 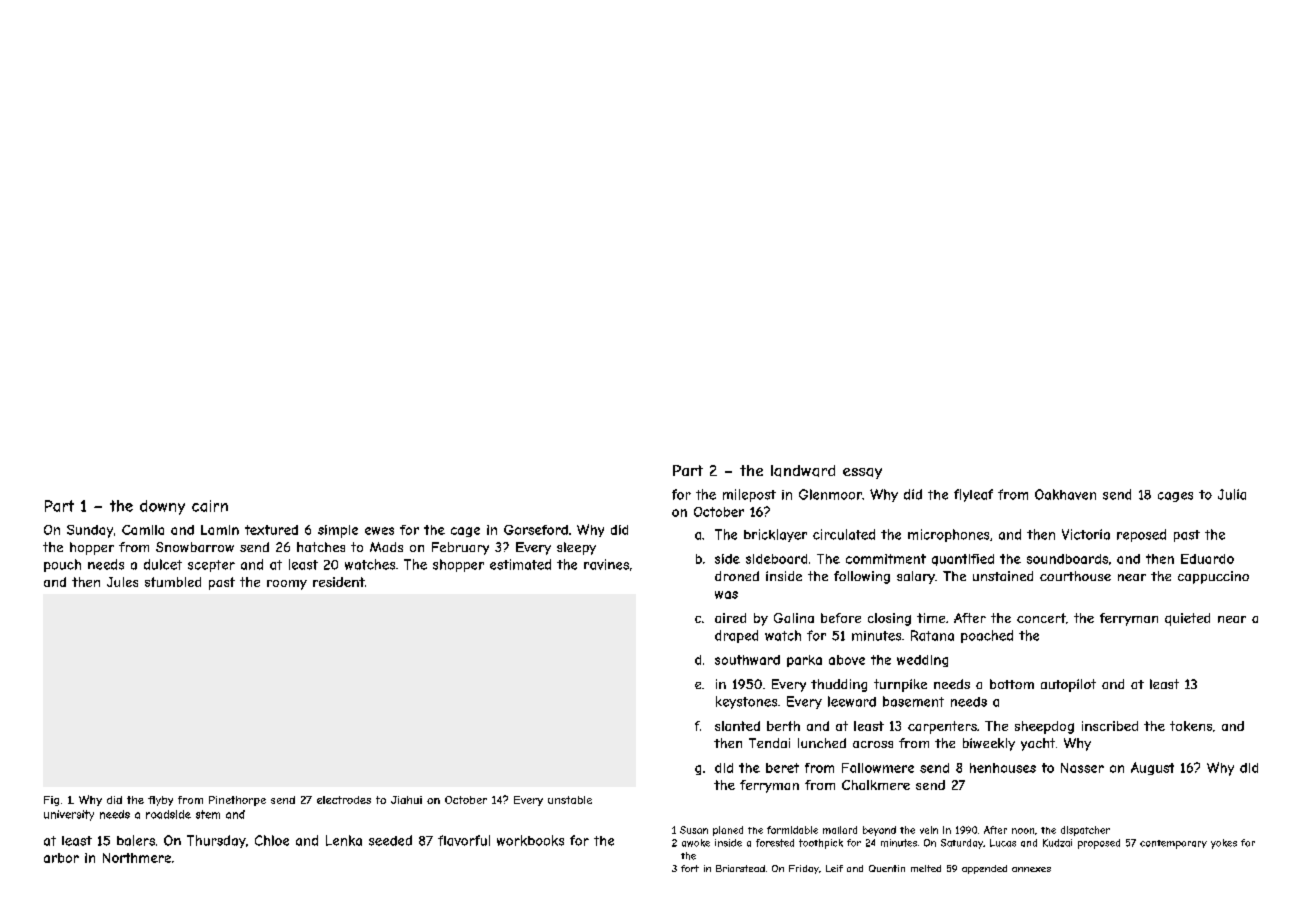 I want to click on autopilot, so click(x=1068, y=685).
